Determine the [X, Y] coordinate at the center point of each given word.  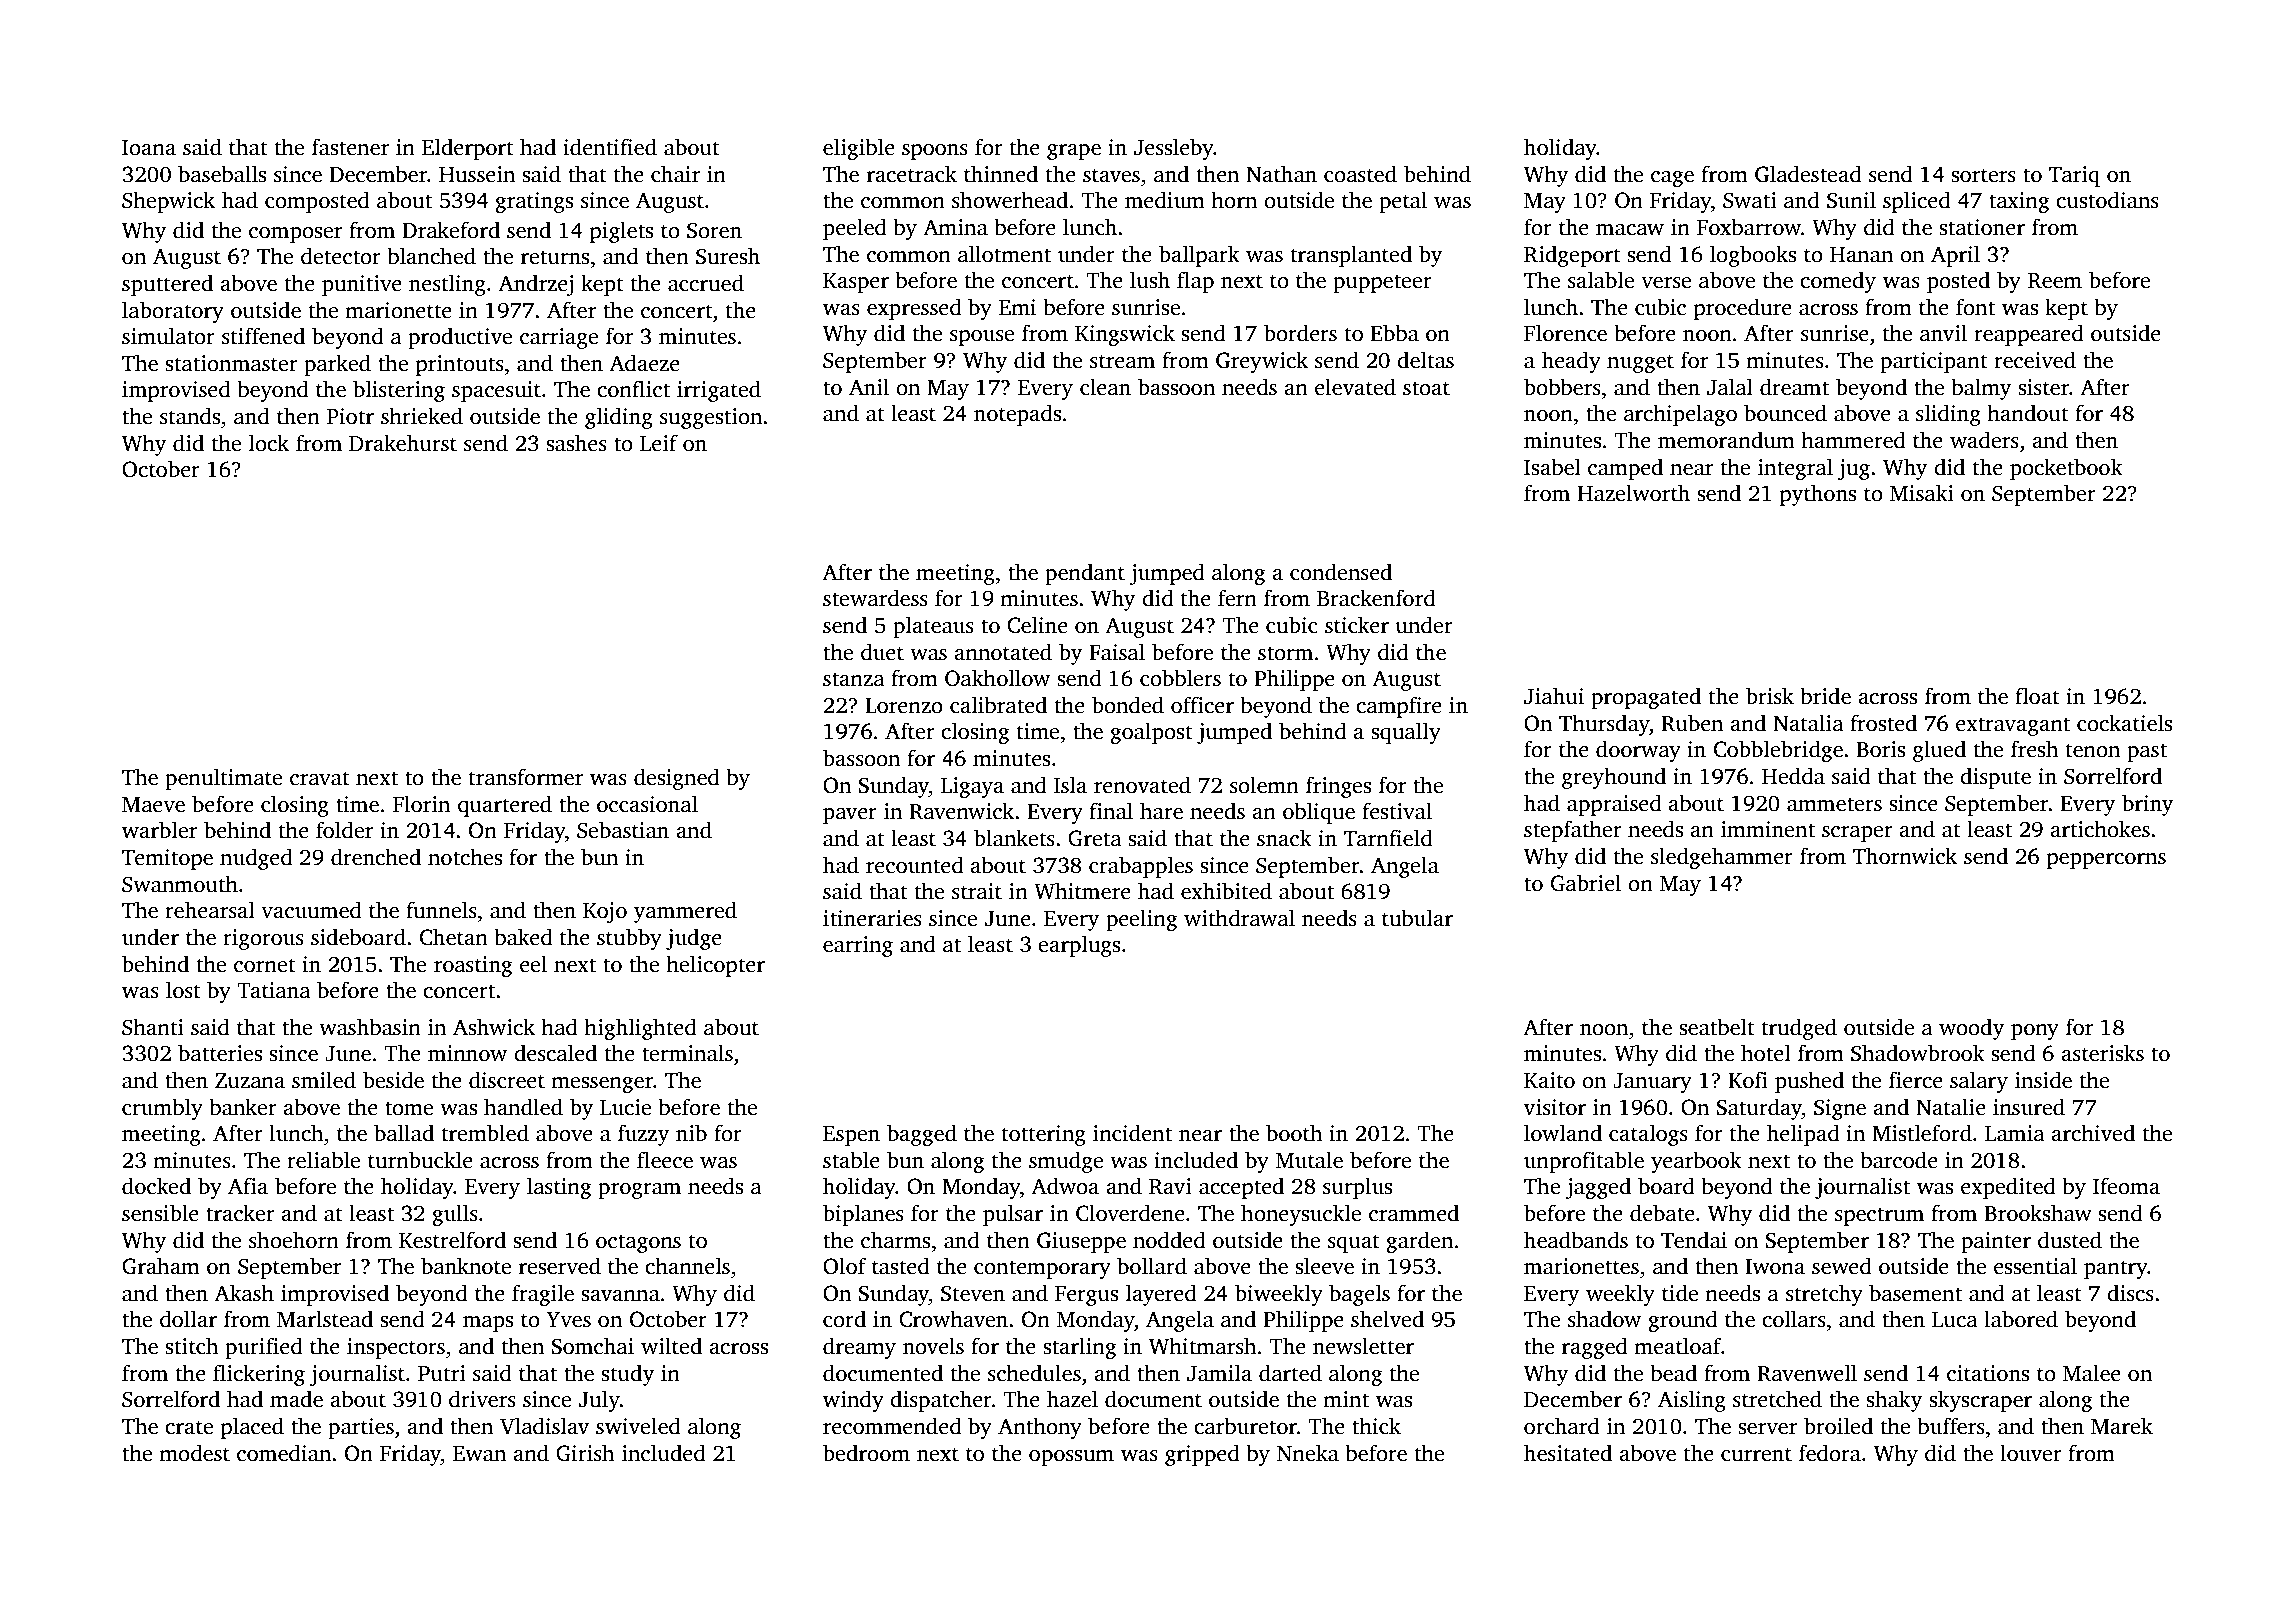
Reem [2055, 281]
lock [269, 443]
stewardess [875, 598]
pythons [1818, 495]
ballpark [1199, 256]
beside [393, 1080]
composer [295, 235]
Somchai [593, 1346]
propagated [1646, 698]
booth [1294, 1133]
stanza [854, 679]
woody [1971, 1029]
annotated [1003, 652]
